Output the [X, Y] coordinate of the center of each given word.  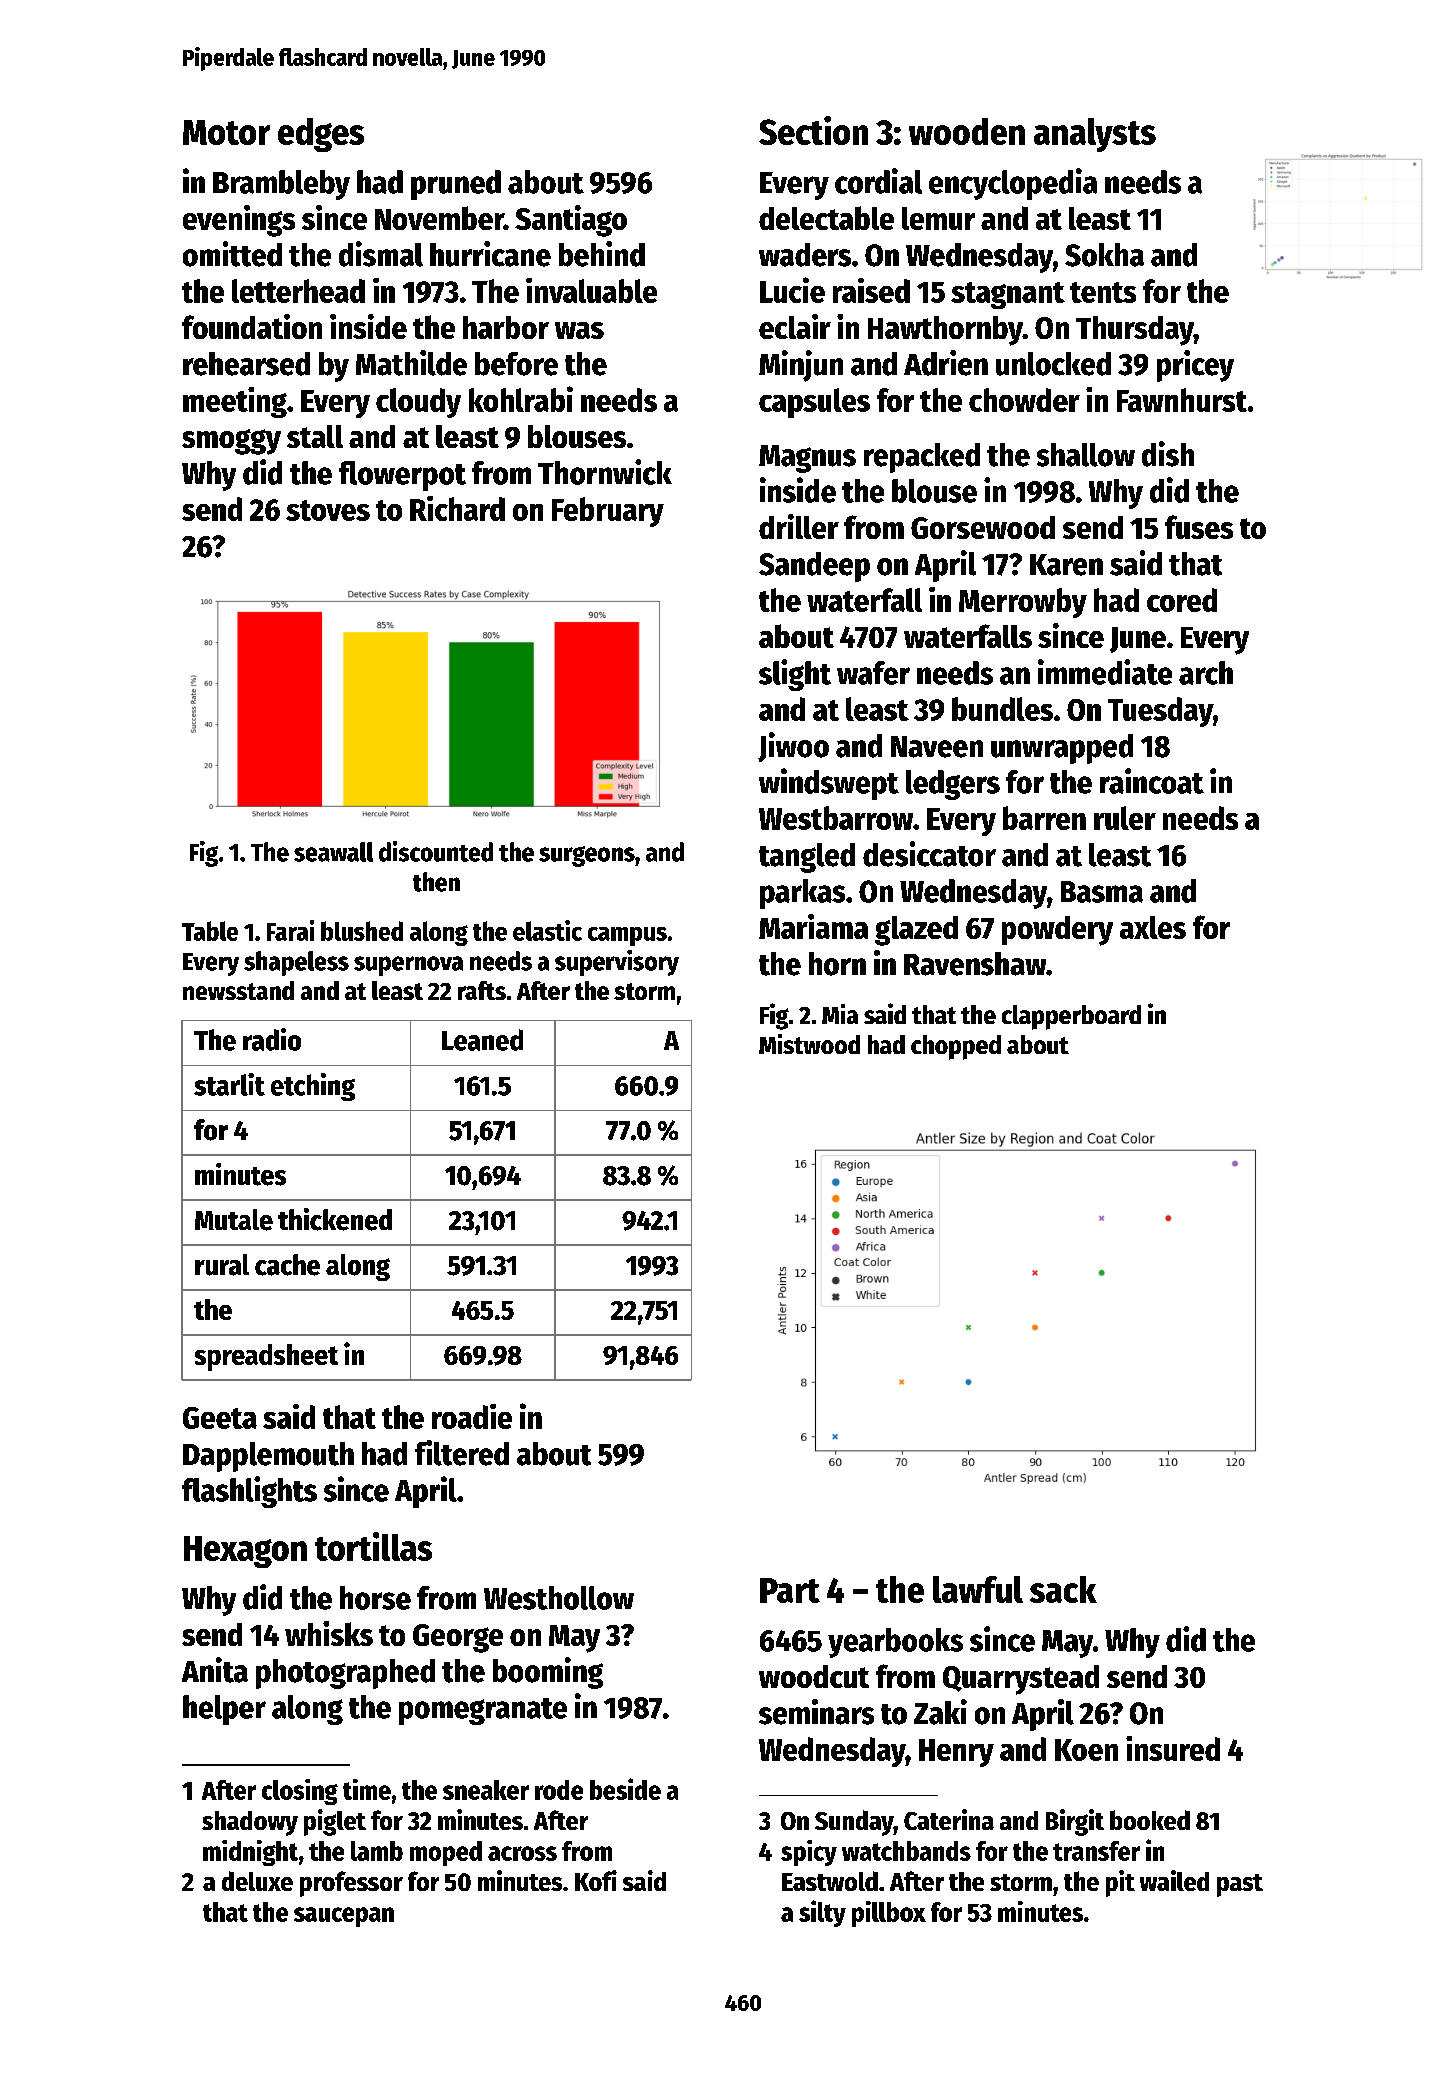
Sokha [1104, 255]
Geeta [220, 1418]
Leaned [482, 1040]
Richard [457, 508]
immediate [1105, 672]
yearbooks [895, 1643]
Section [813, 130]
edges [321, 135]
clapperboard [1071, 1017]
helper [224, 1710]
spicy [809, 1853]
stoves [328, 510]
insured [1173, 1748]
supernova [408, 966]
